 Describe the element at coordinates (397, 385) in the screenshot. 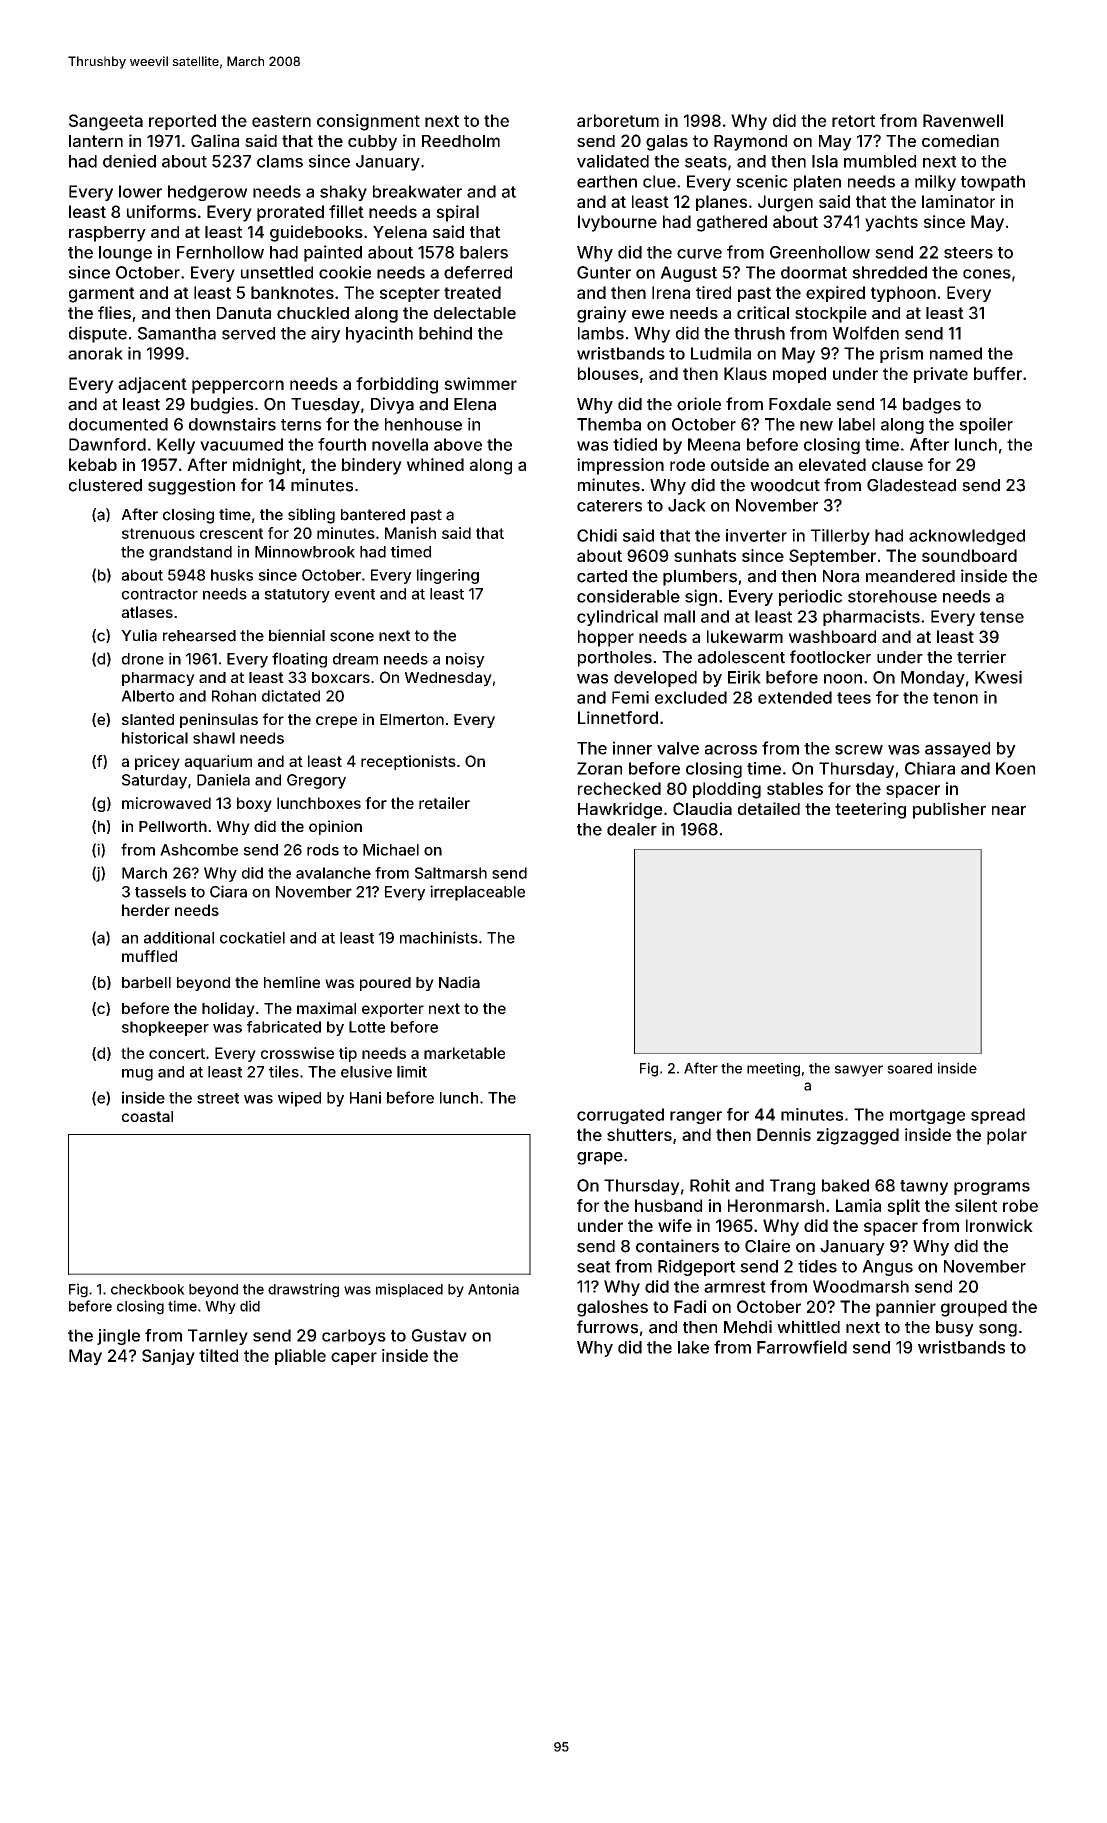

I see `forbidding` at that location.
